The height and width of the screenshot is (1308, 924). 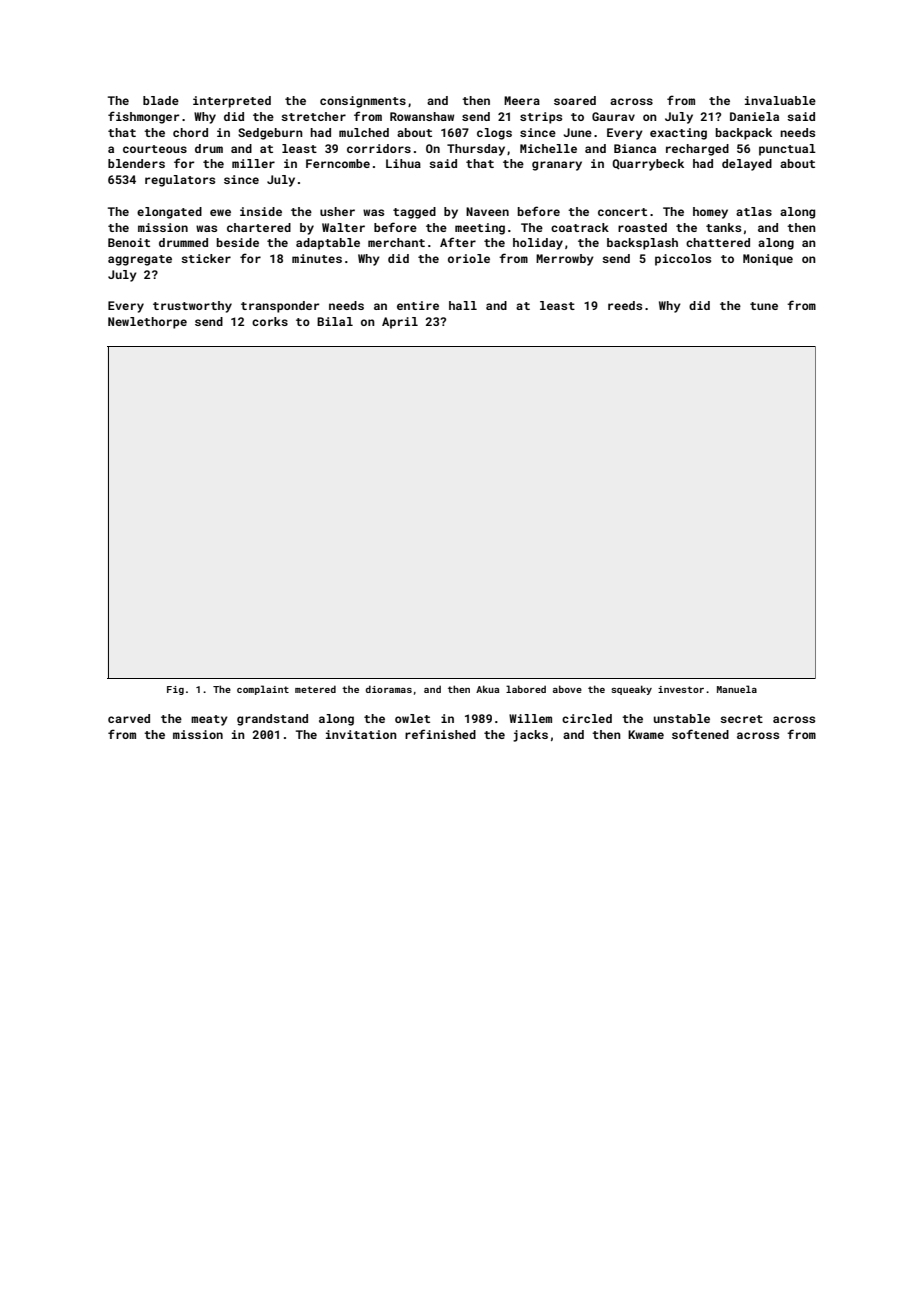 What do you see at coordinates (315, 689) in the screenshot?
I see `metered` at bounding box center [315, 689].
